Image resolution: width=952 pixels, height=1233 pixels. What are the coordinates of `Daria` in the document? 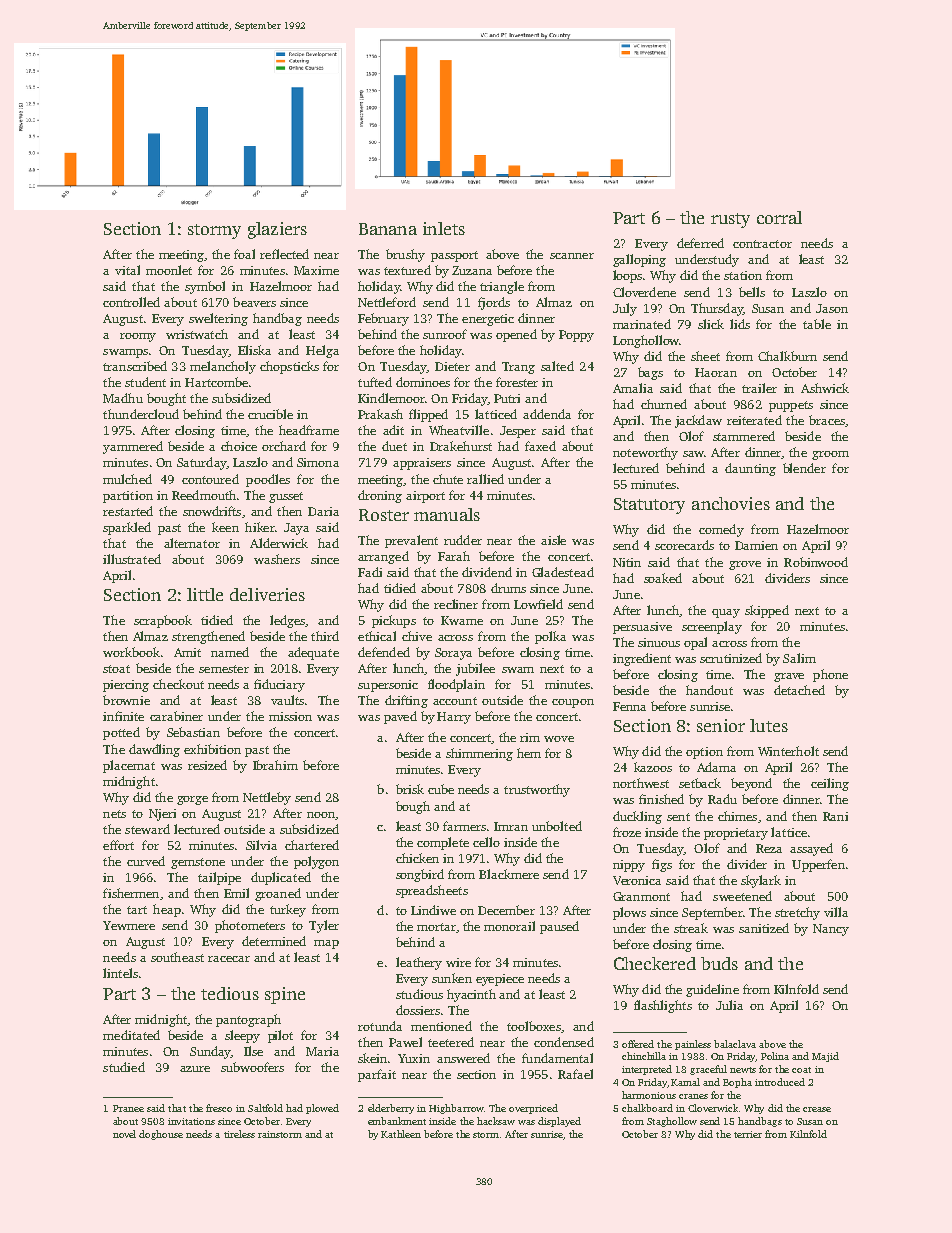 It's located at (323, 511).
